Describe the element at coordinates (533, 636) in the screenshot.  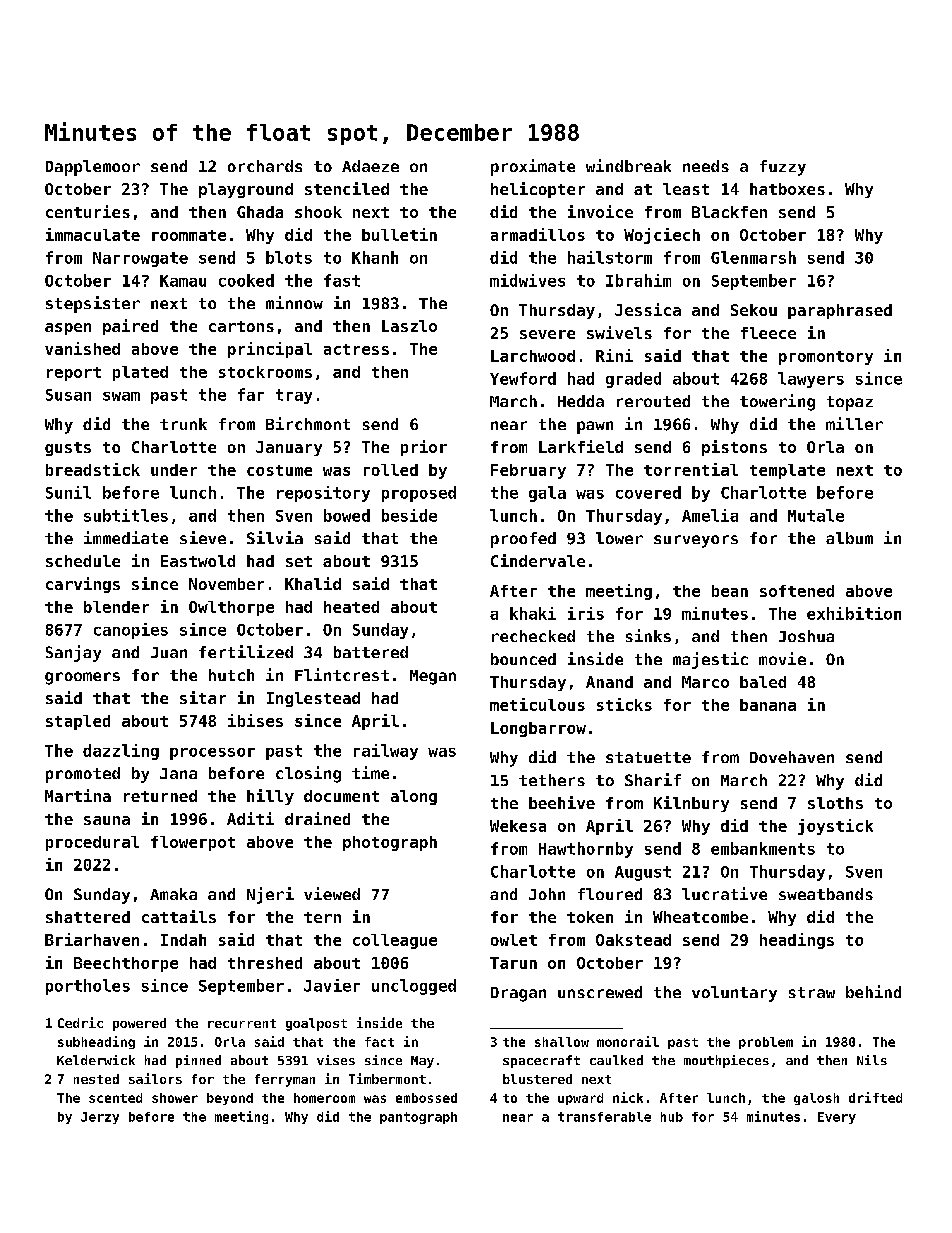
I see `rechecked` at that location.
